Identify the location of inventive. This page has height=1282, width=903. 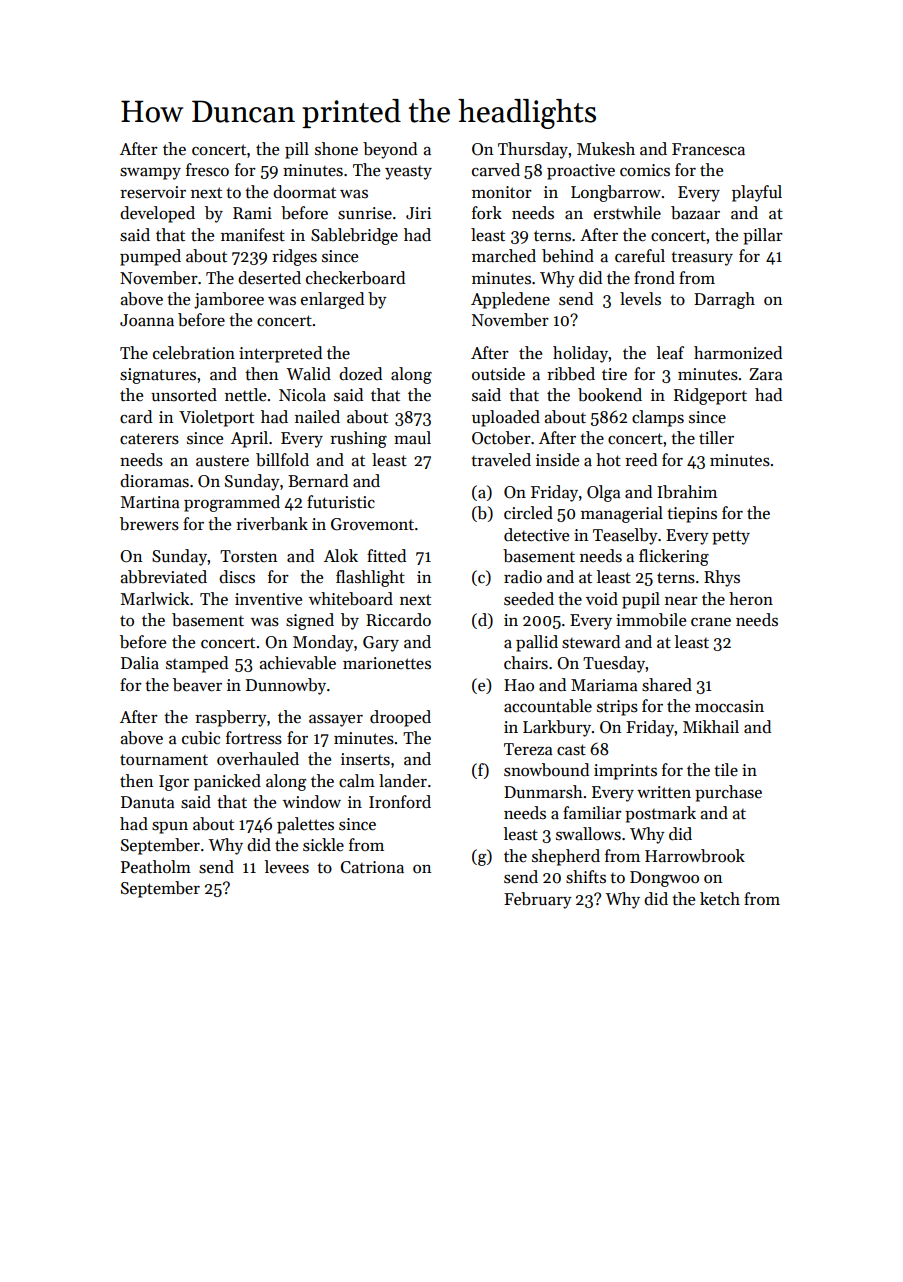
(268, 599).
